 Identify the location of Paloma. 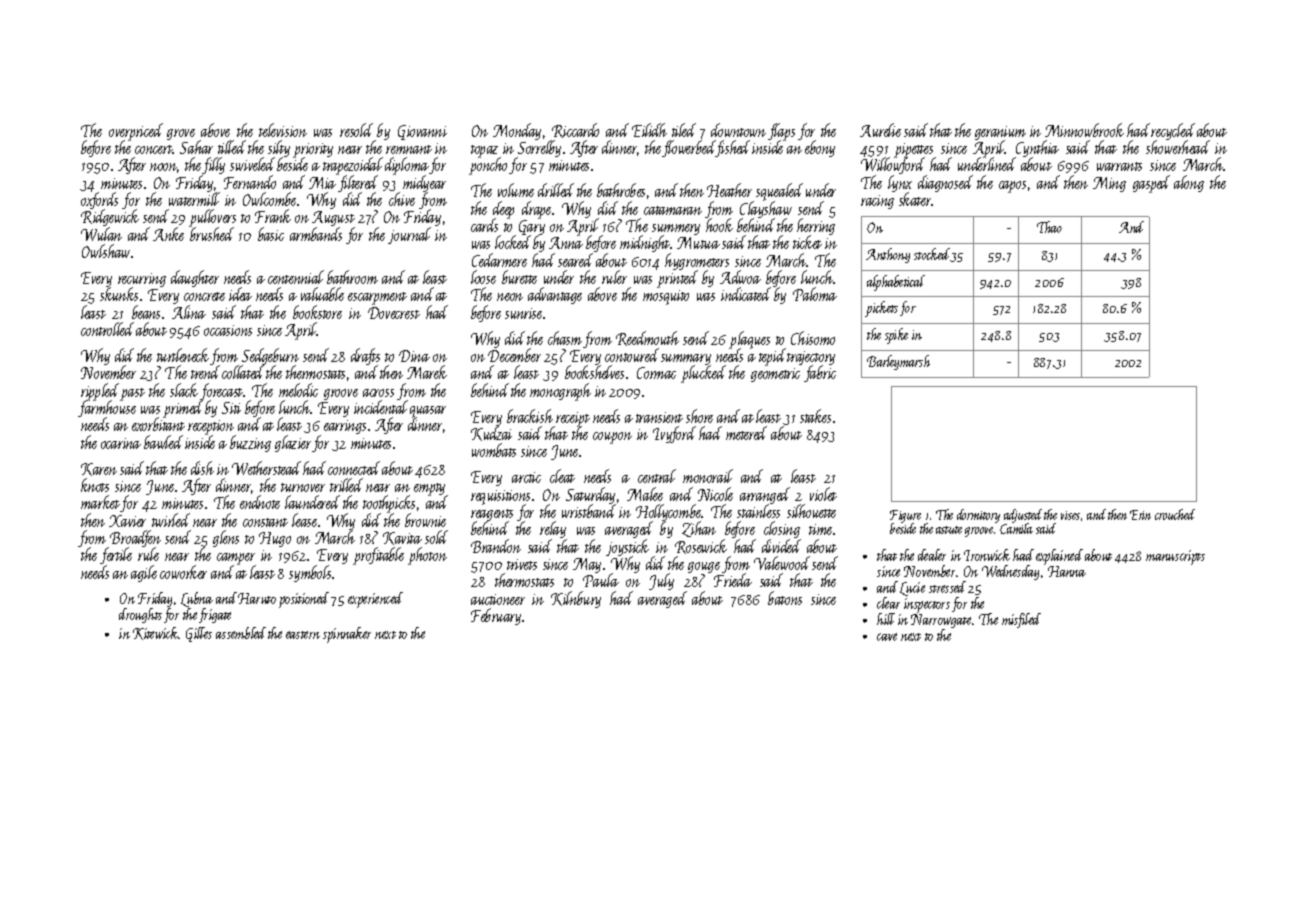
(815, 294).
